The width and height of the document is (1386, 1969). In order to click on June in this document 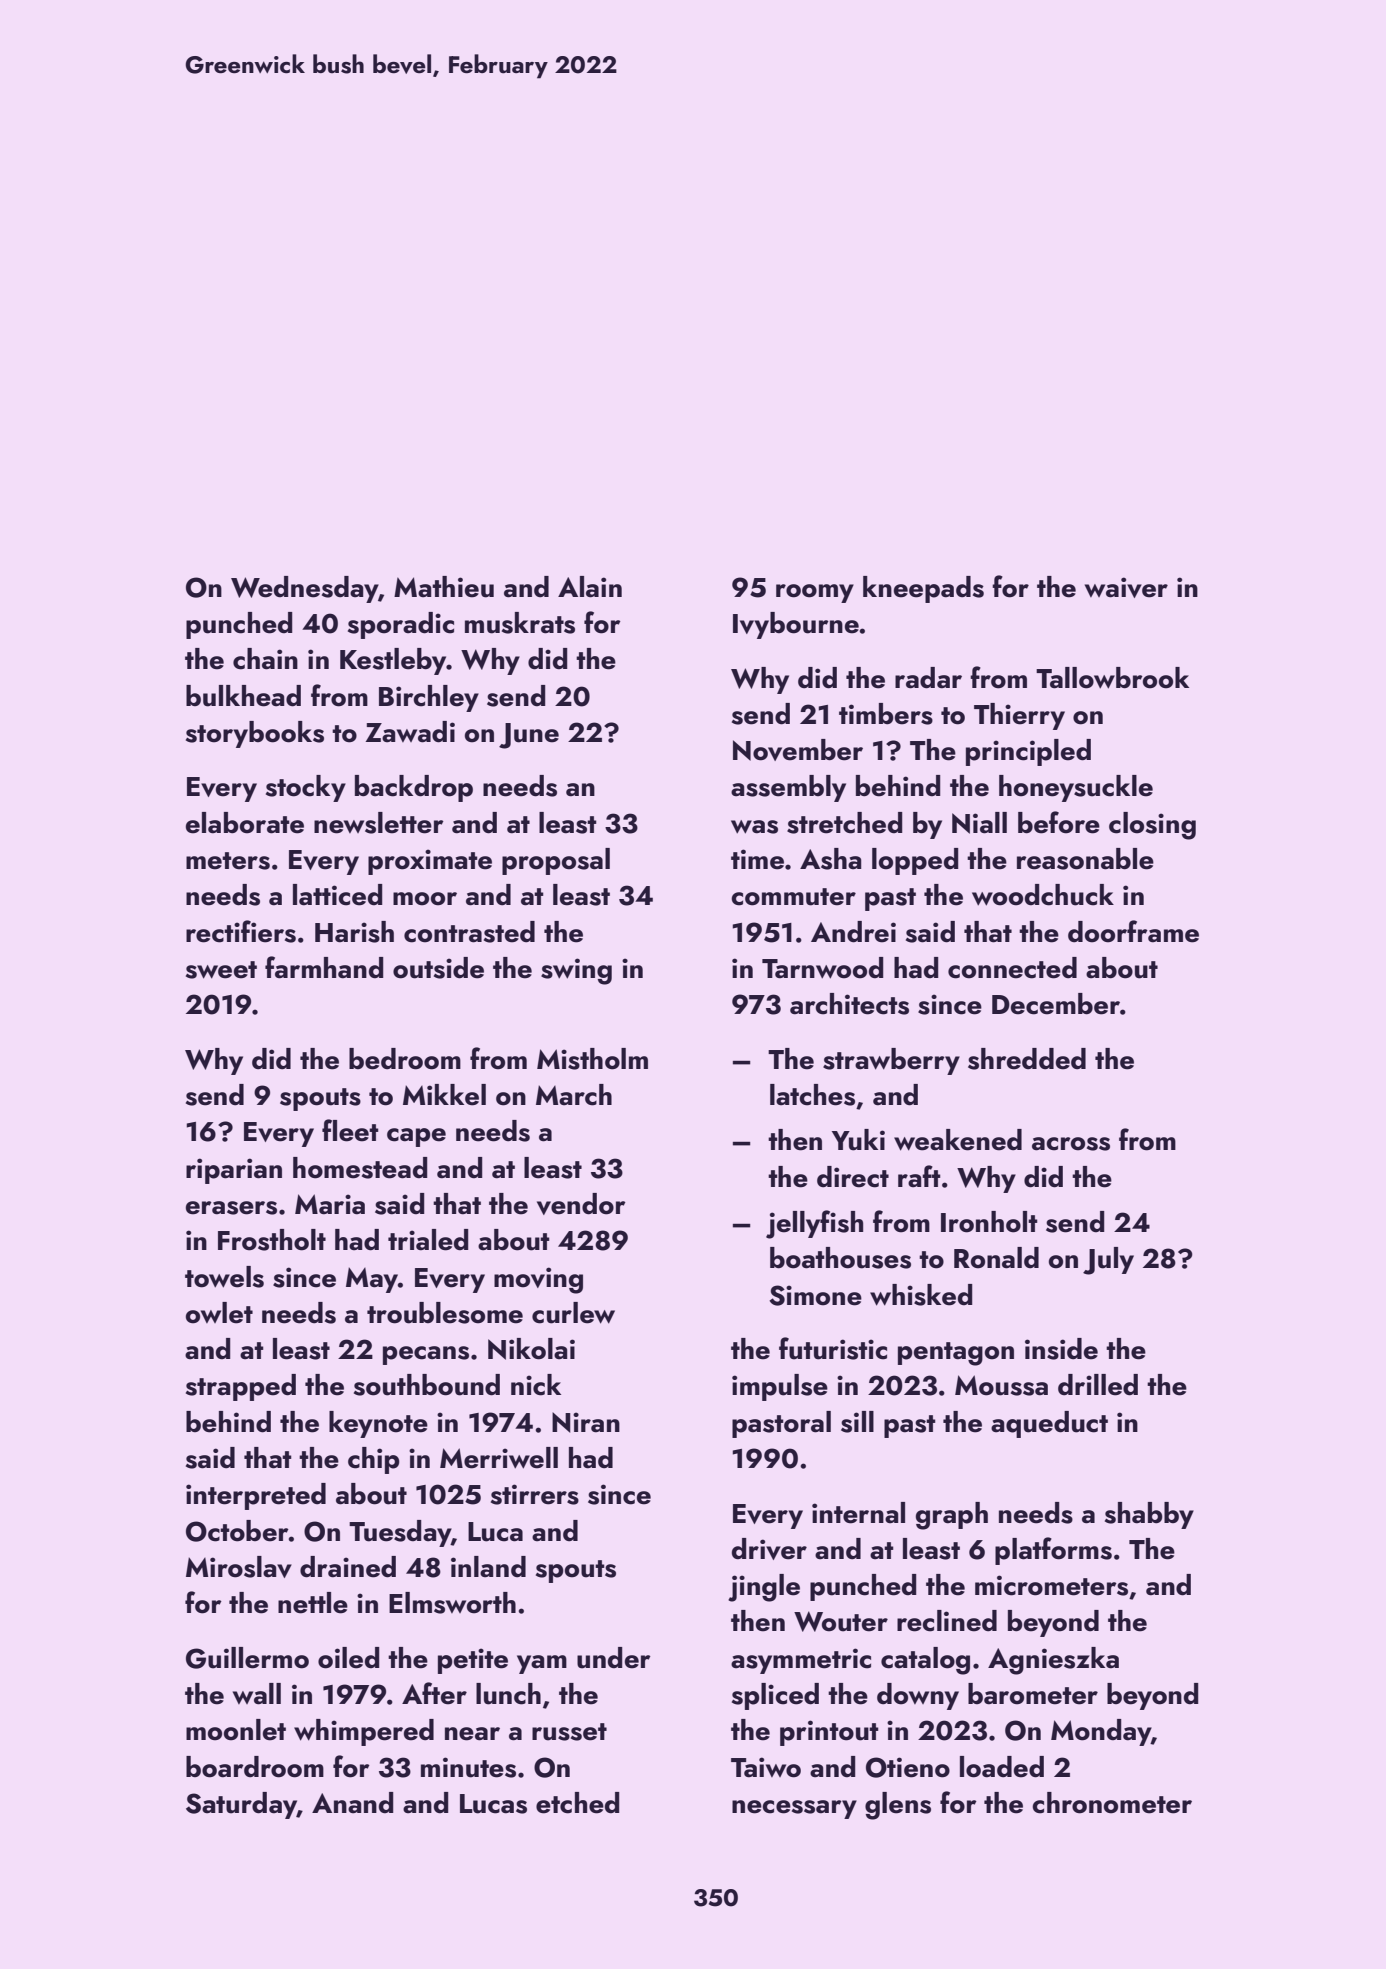, I will do `click(529, 736)`.
